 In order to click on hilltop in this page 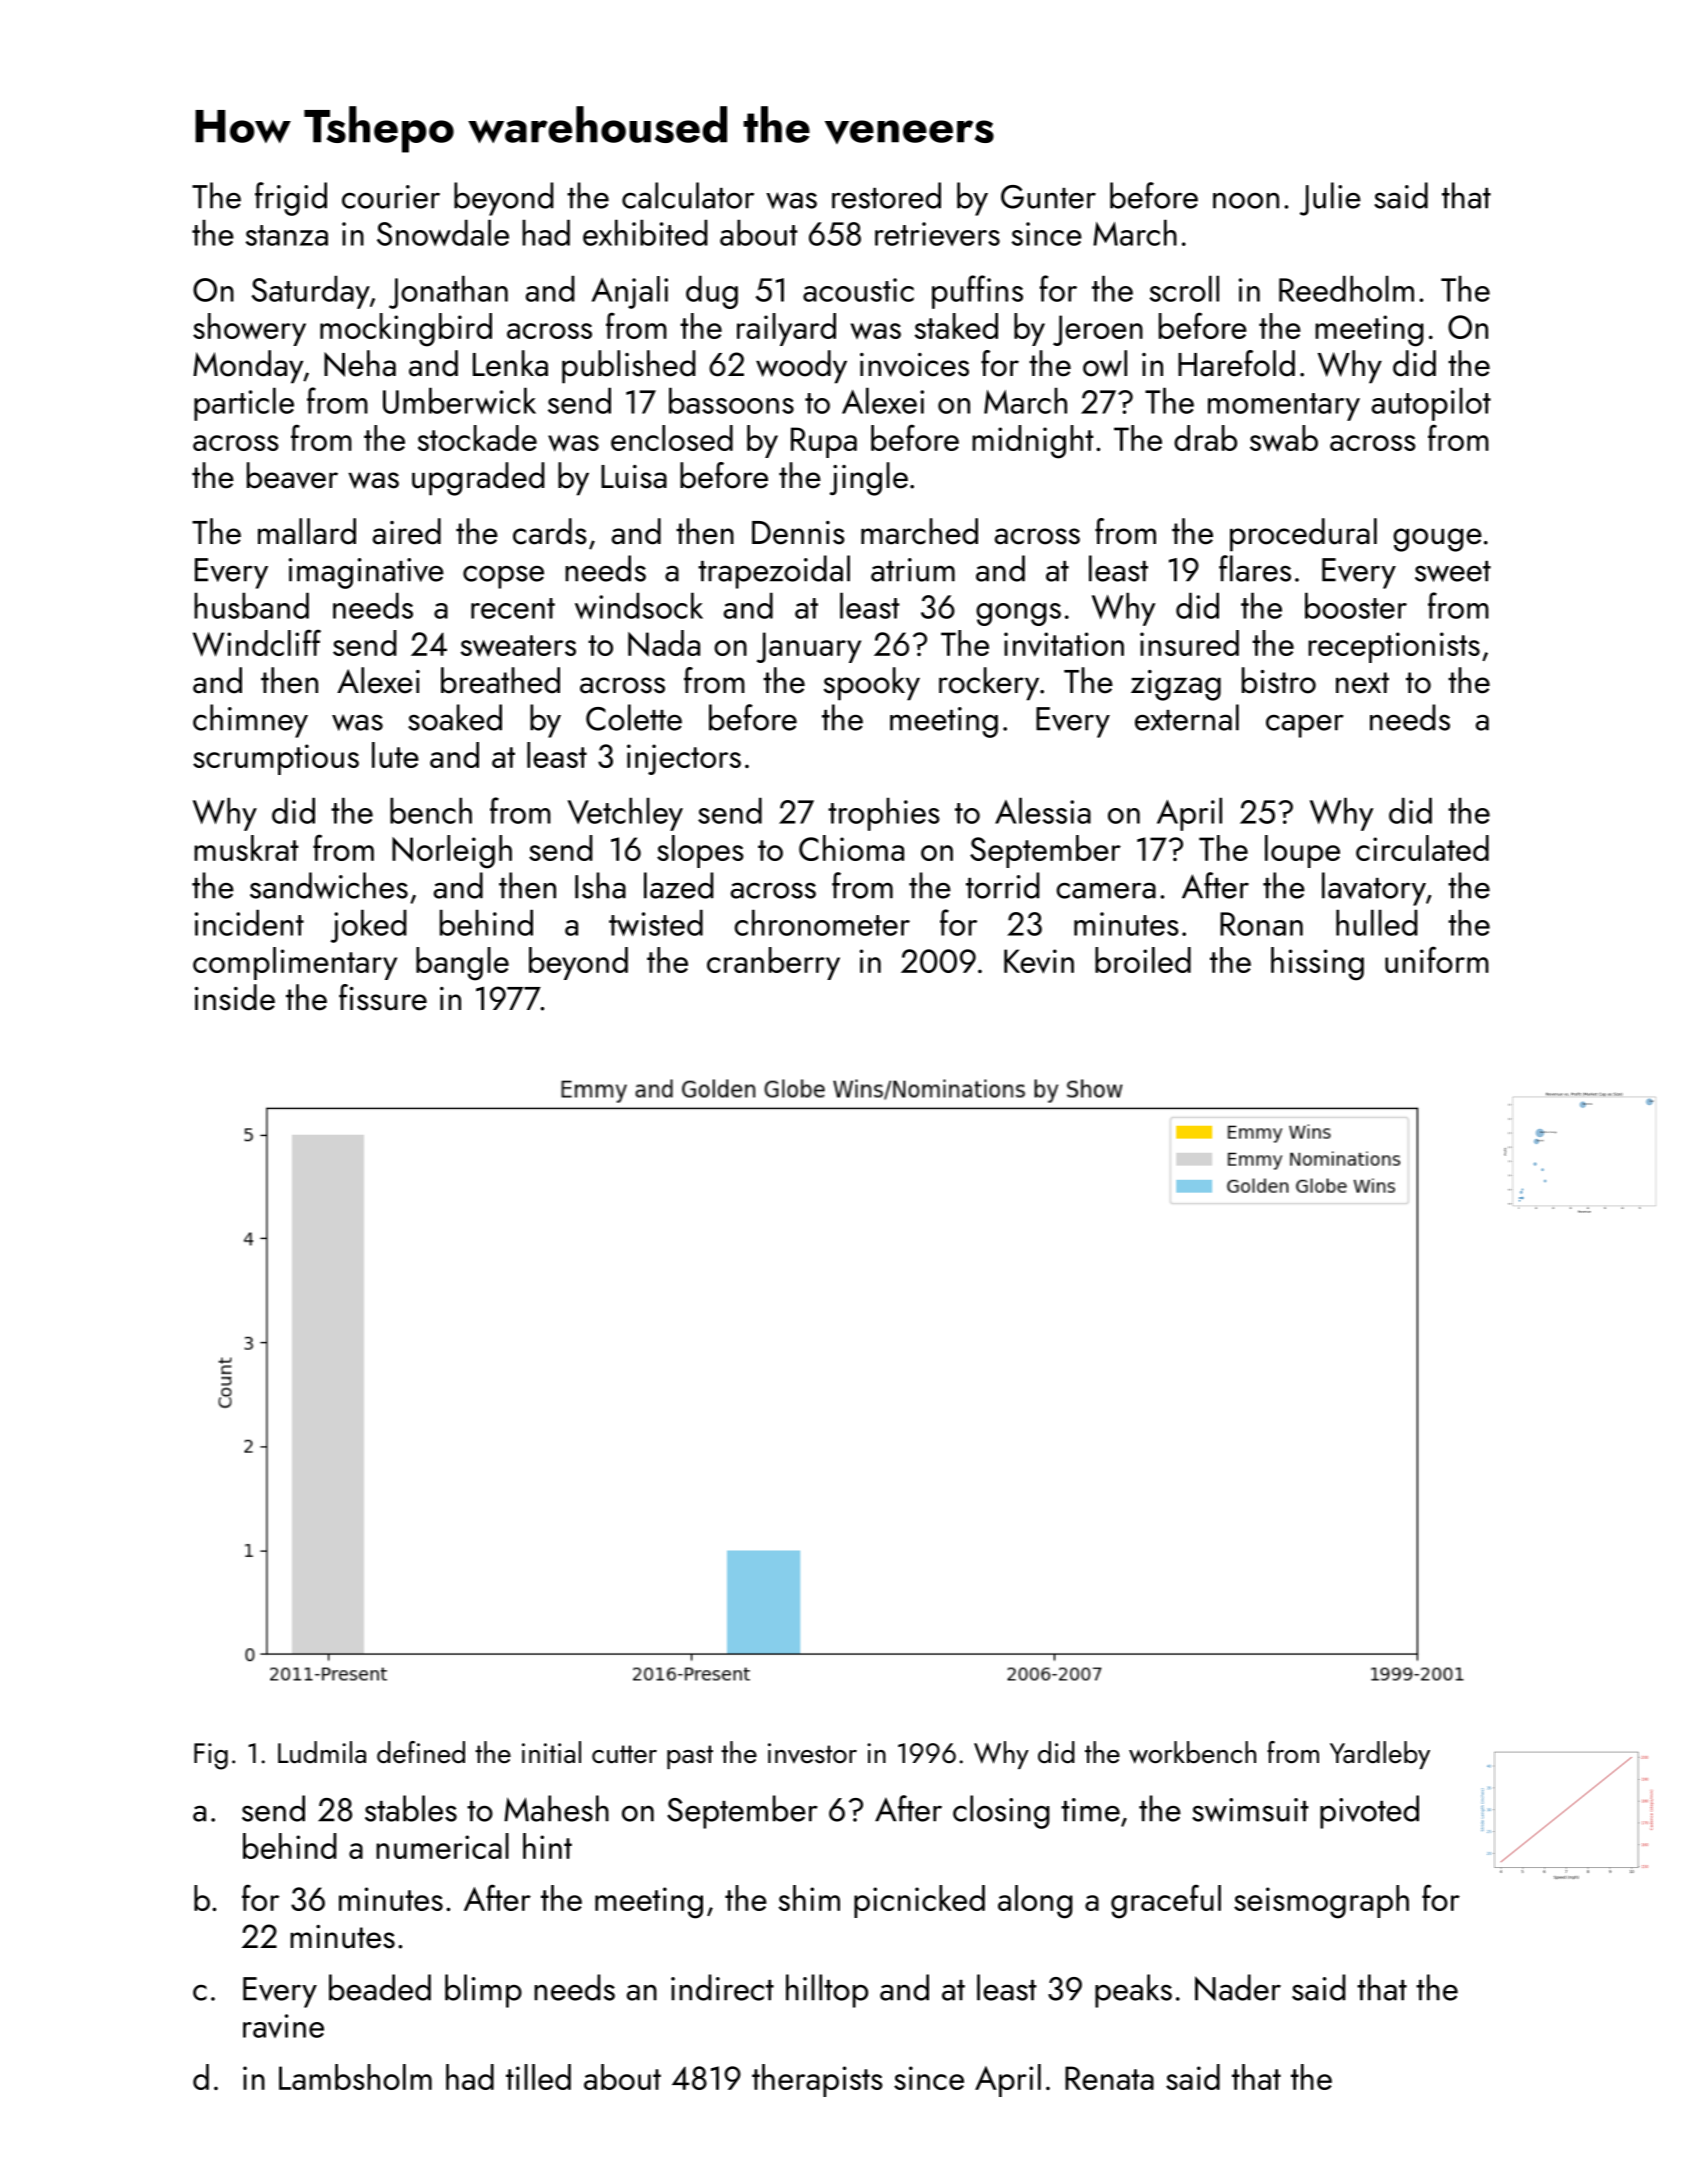, I will do `click(827, 1991)`.
